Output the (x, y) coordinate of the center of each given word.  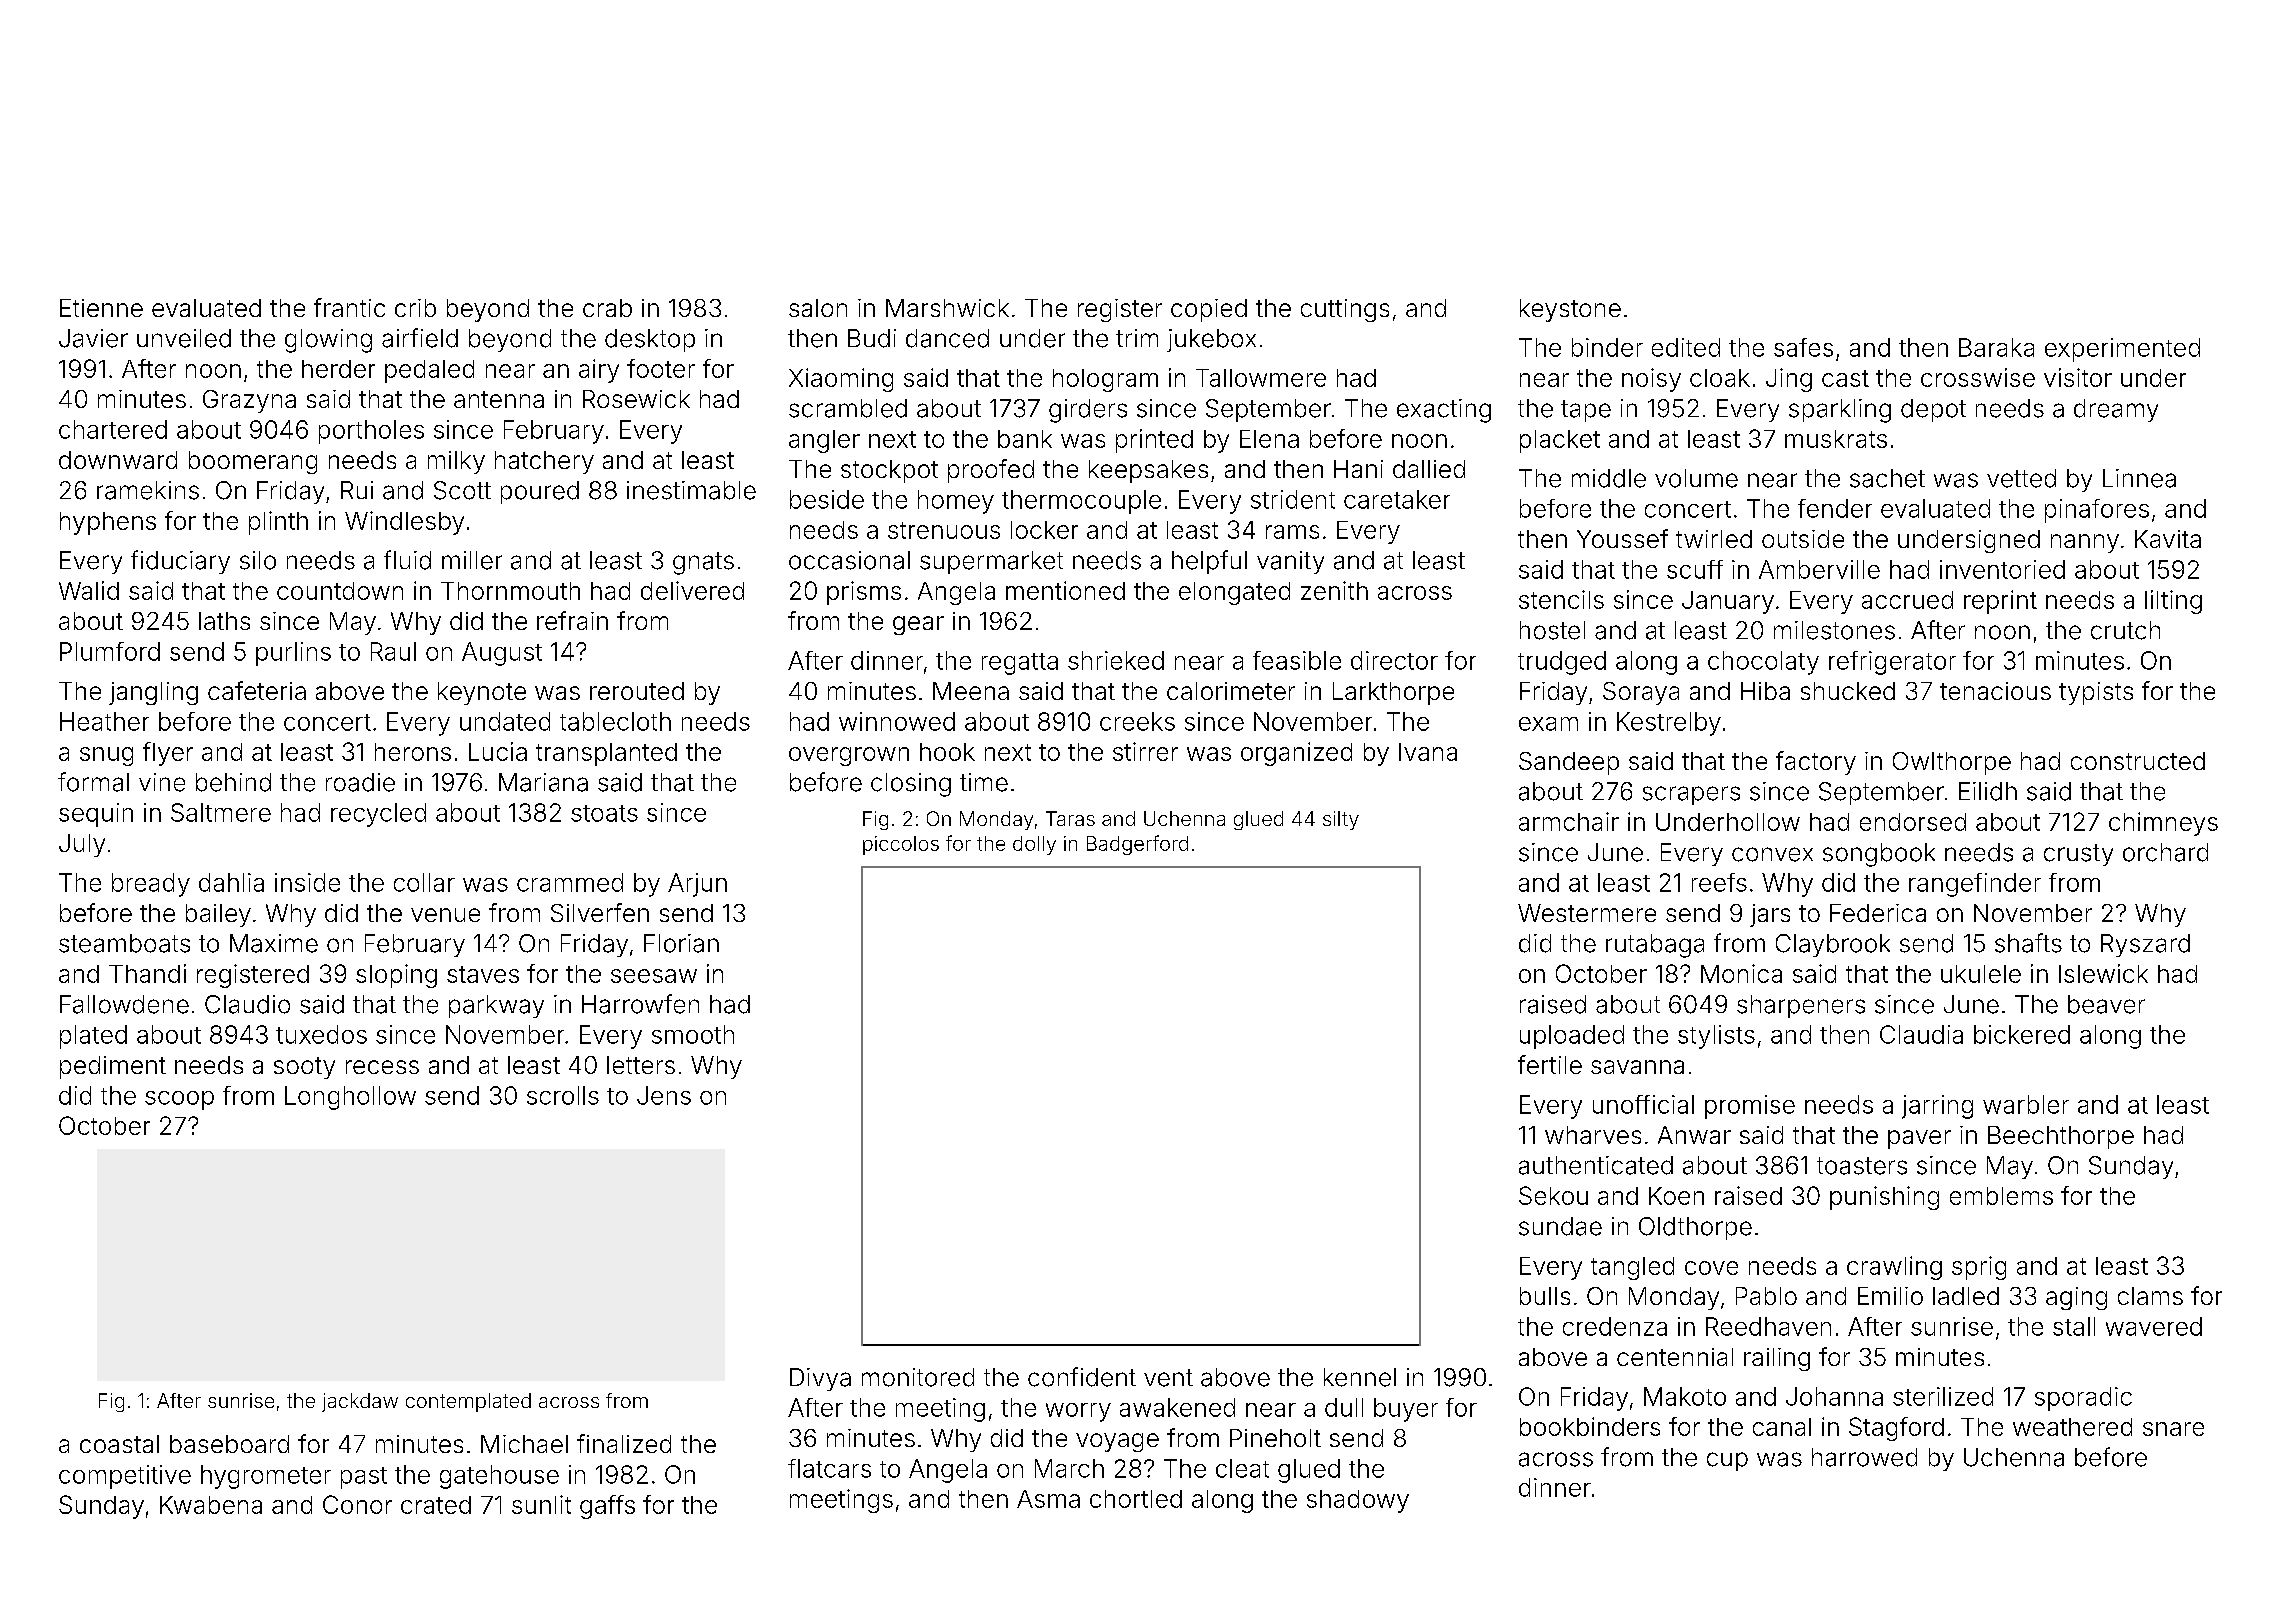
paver (1919, 1139)
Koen (1676, 1196)
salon (818, 308)
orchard (2165, 852)
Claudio (247, 1004)
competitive (125, 1477)
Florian (681, 943)
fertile (1550, 1064)
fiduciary (180, 562)
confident (1082, 1377)
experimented (2122, 350)
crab (607, 308)
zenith (1334, 590)
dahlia (231, 882)
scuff (1695, 569)
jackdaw (360, 1402)
